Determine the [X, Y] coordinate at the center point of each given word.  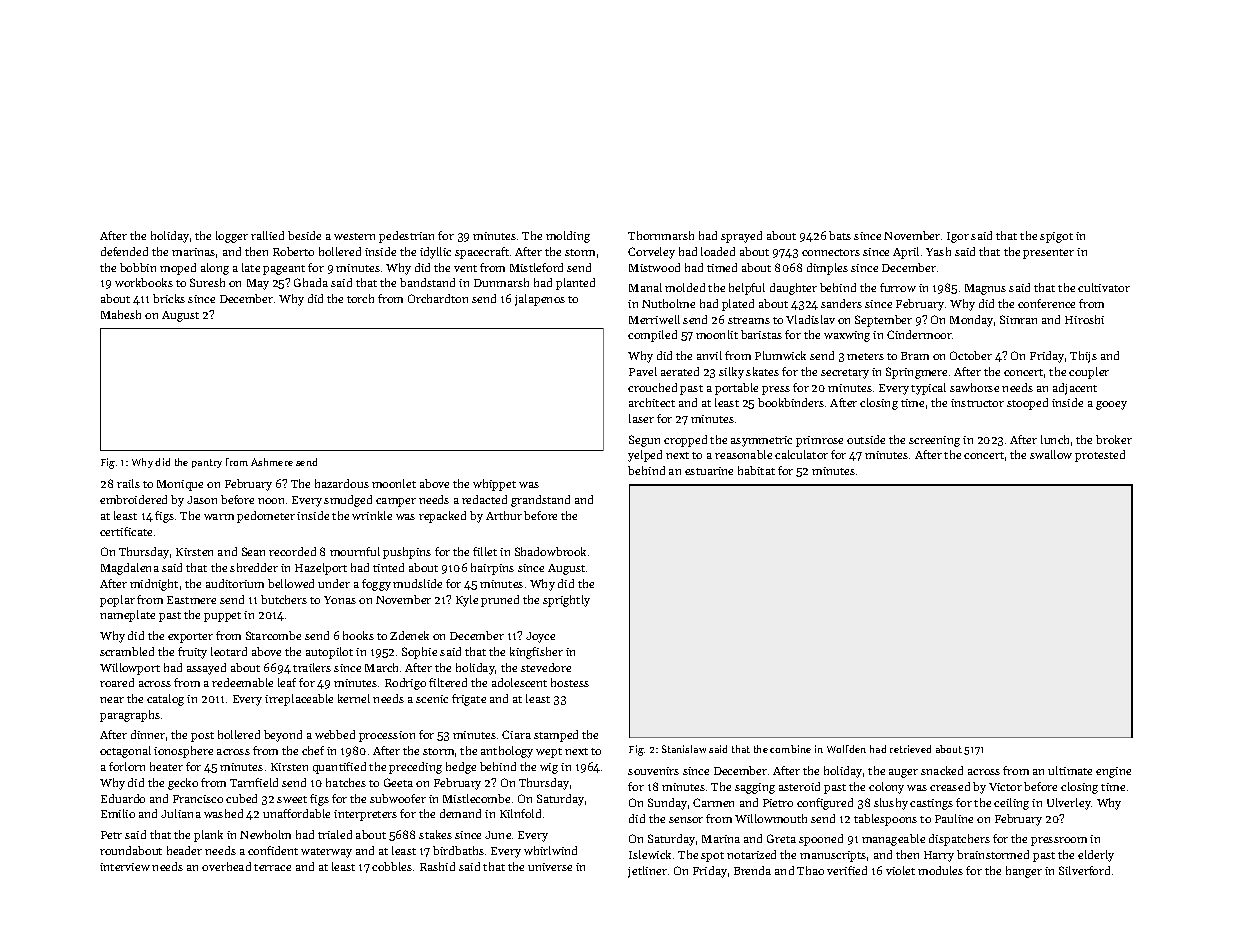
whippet [494, 485]
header [184, 850]
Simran [1018, 319]
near [112, 700]
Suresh [207, 282]
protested [1100, 456]
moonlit [717, 334]
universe [550, 867]
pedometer [266, 517]
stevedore [546, 667]
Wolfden [846, 749]
